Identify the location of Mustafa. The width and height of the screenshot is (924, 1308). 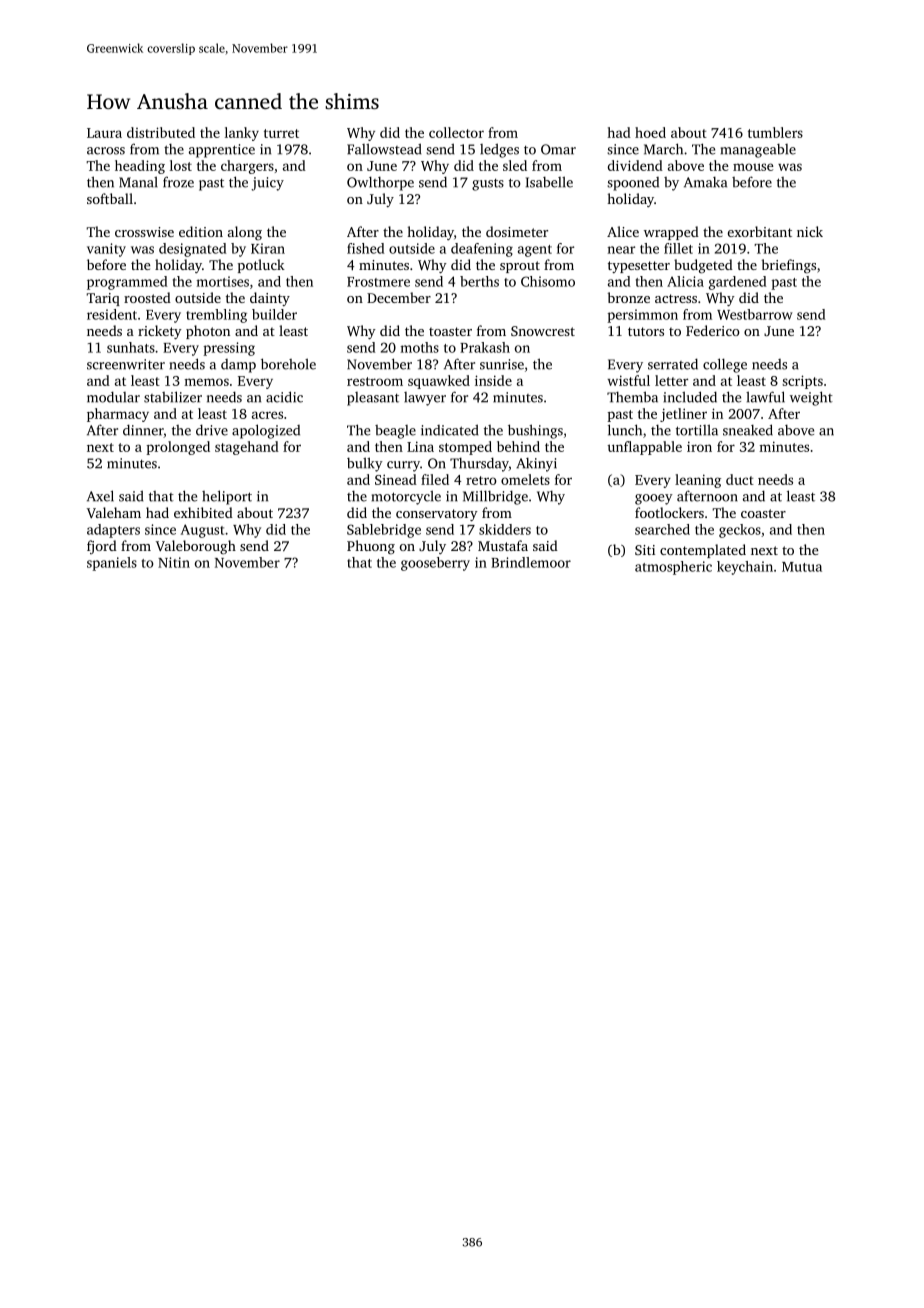
(503, 545).
